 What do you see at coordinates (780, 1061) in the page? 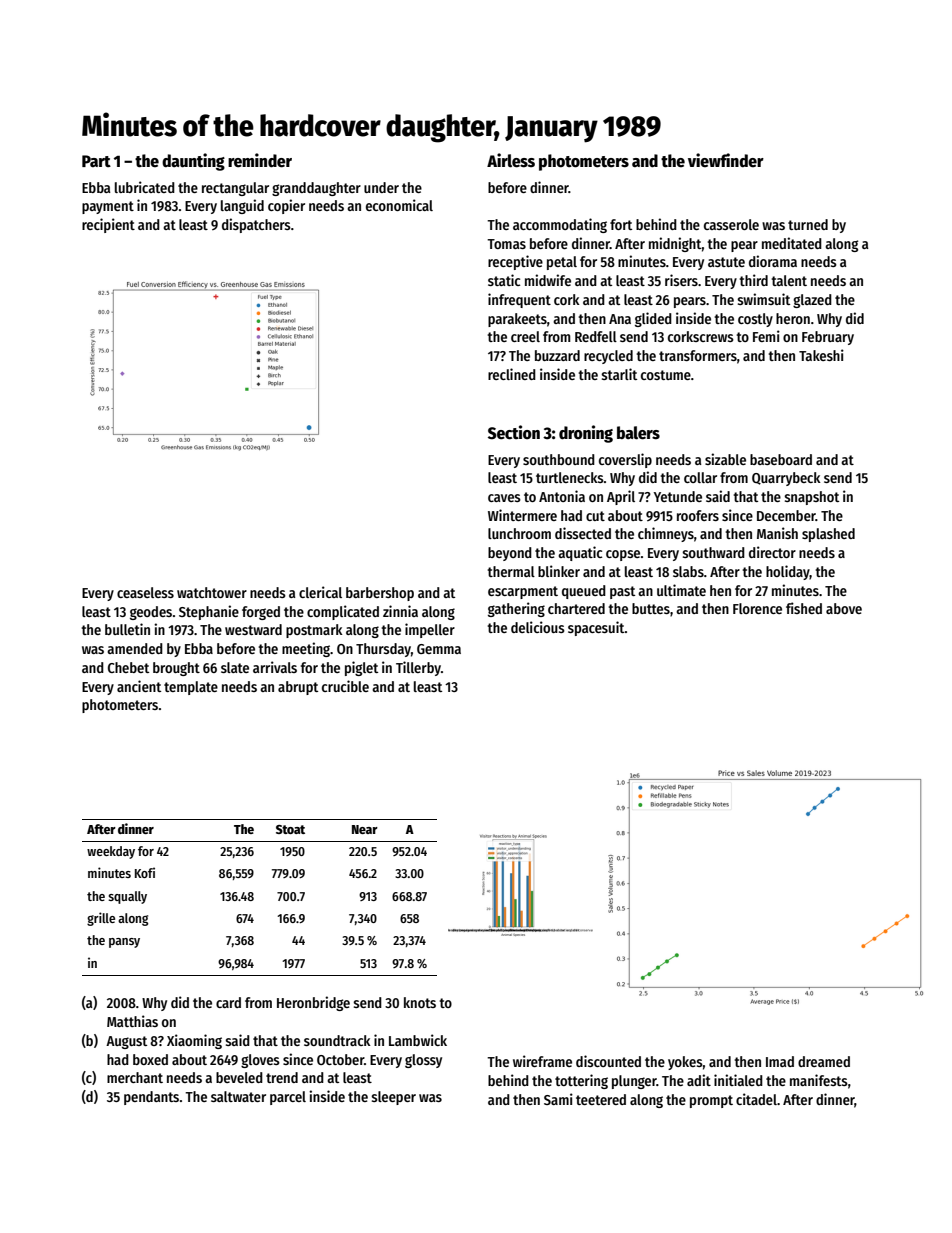
I see `Imad` at bounding box center [780, 1061].
